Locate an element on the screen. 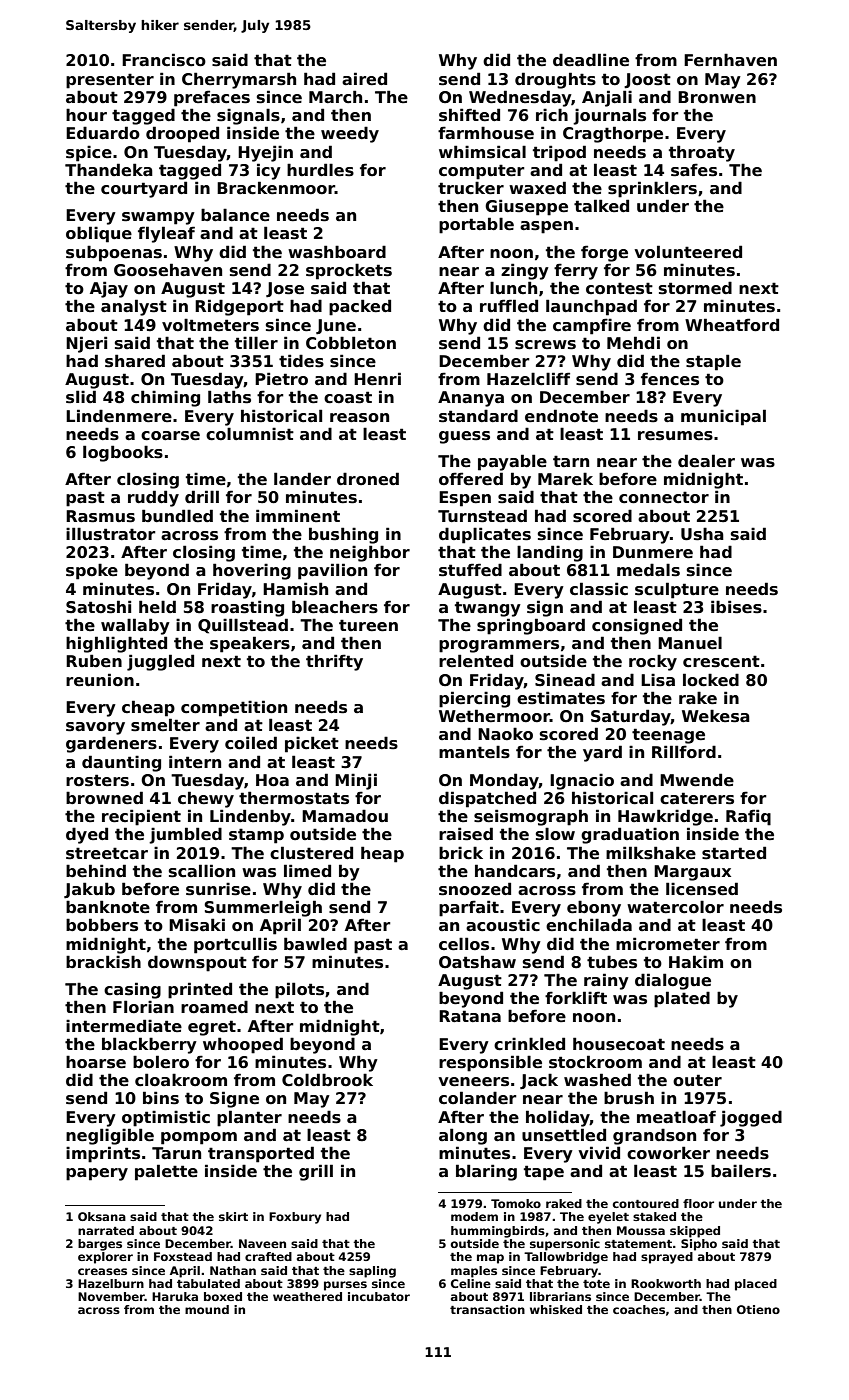 This screenshot has width=849, height=1400. Wekesa is located at coordinates (716, 716).
